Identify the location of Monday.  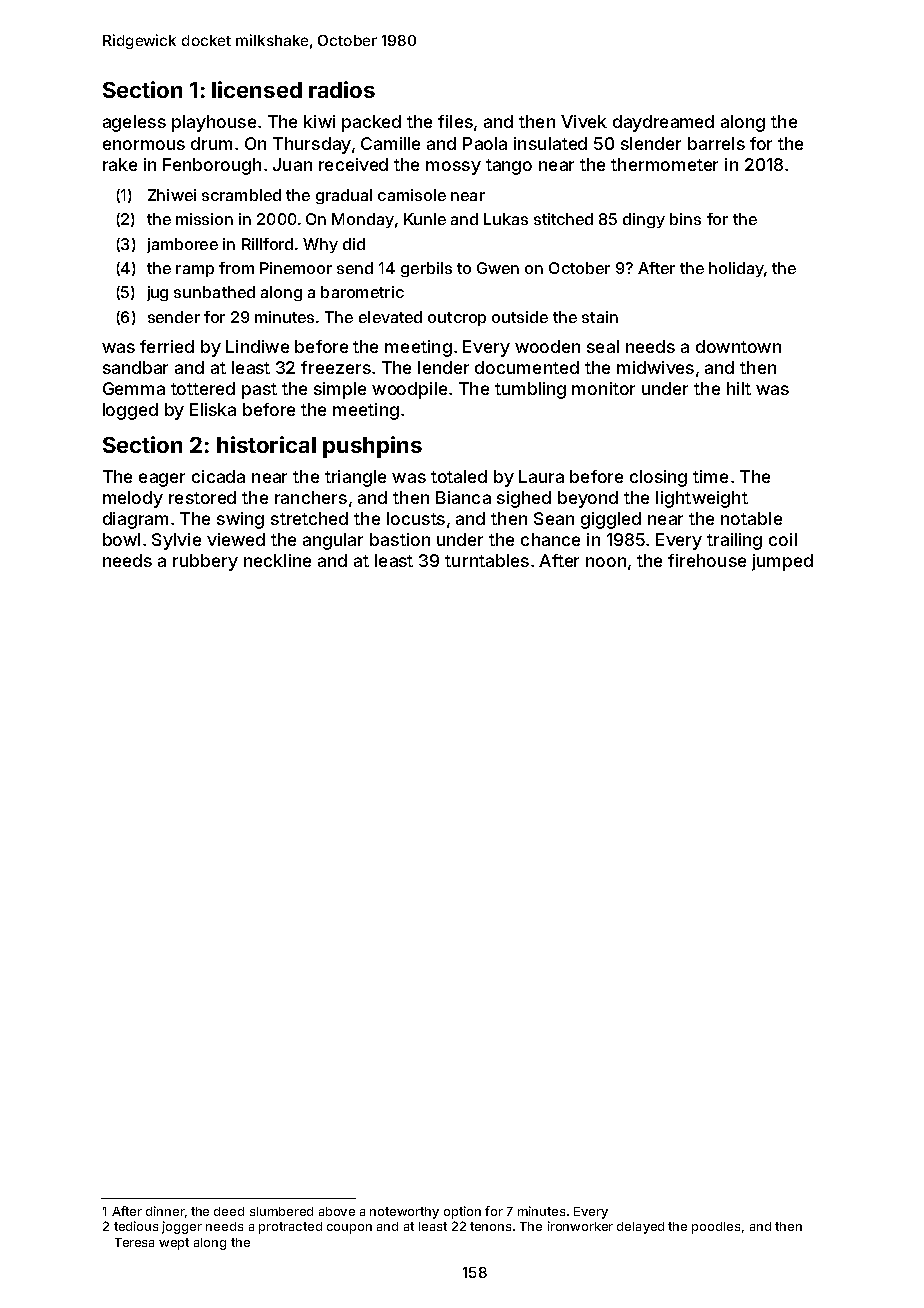
(363, 220).
